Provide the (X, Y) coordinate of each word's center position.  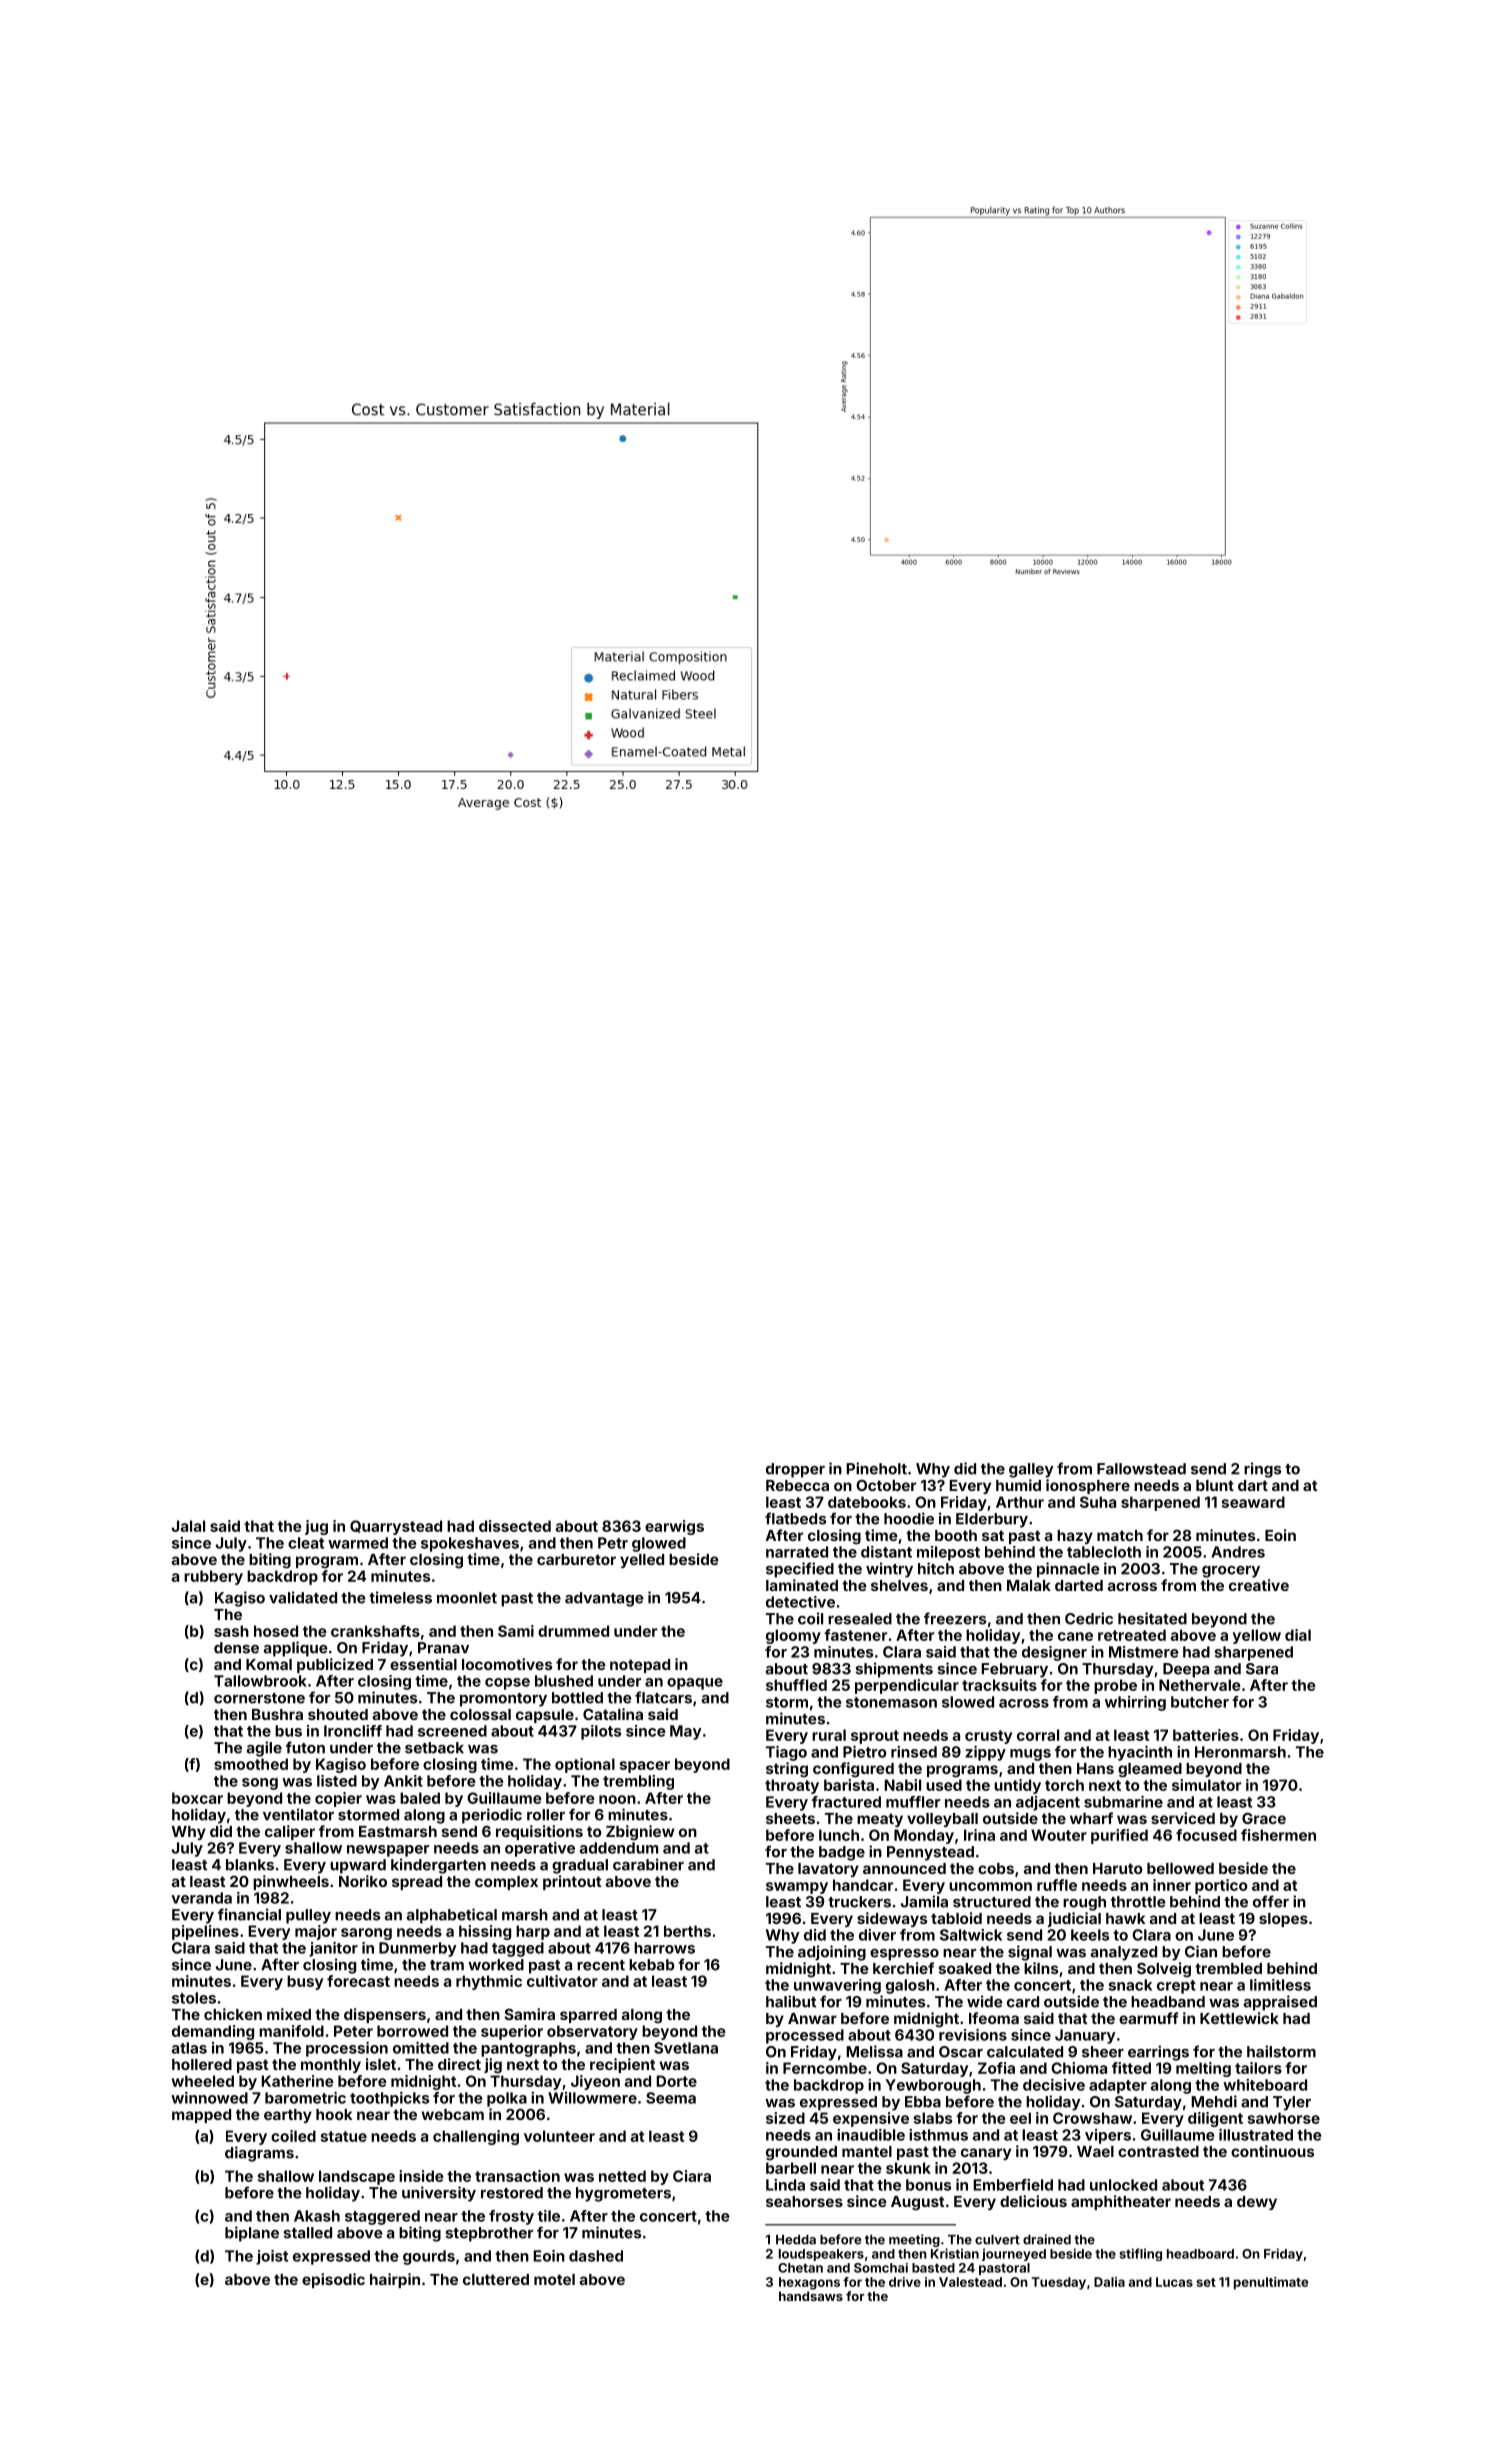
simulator (1206, 1785)
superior (512, 2032)
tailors (1258, 2068)
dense (236, 1648)
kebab (651, 1965)
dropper (795, 1470)
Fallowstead (1141, 1469)
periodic (492, 1816)
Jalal (188, 1526)
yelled (642, 1561)
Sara (1262, 1669)
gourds (429, 2257)
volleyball (942, 1820)
